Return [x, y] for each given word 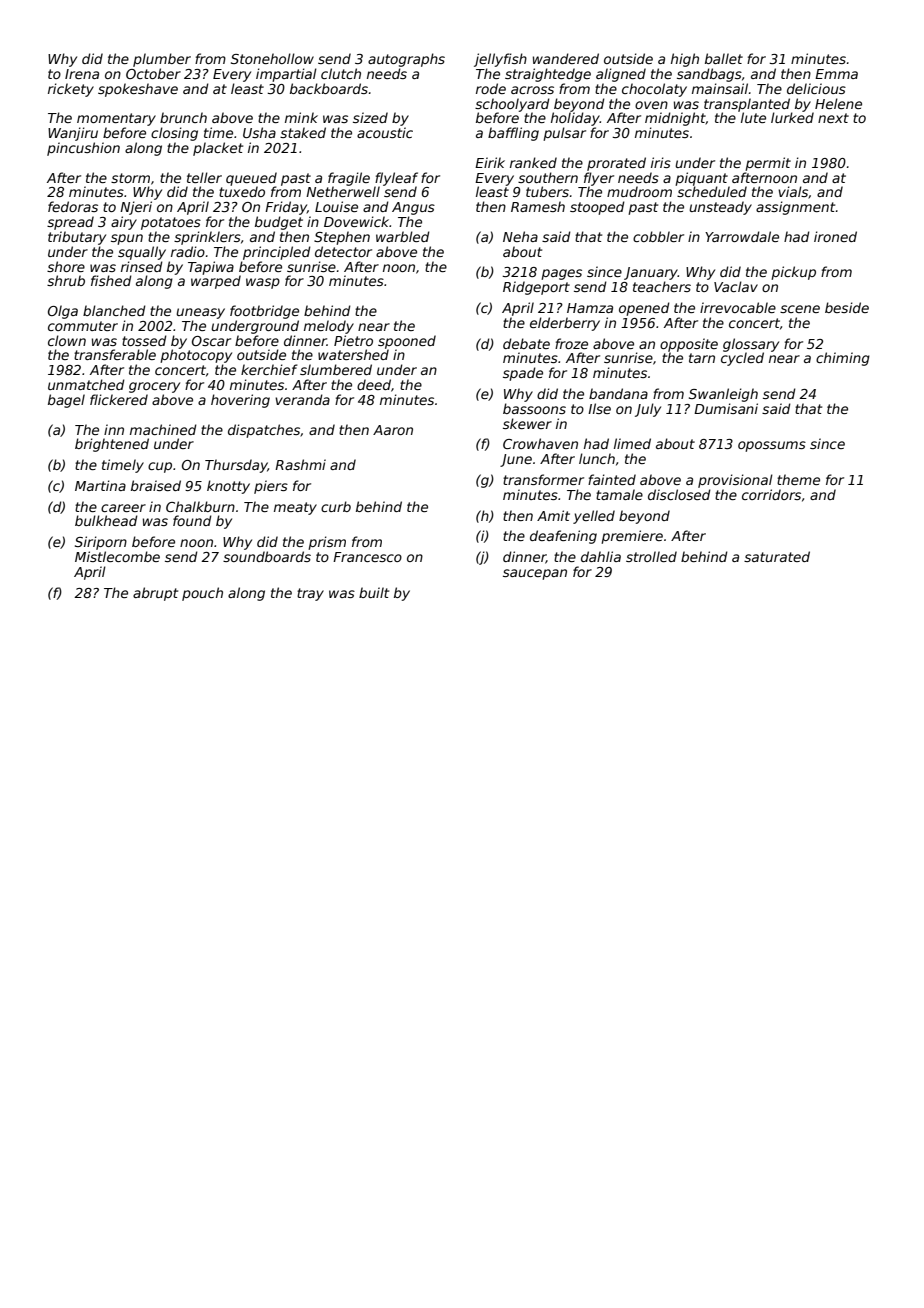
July [648, 410]
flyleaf [396, 179]
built [374, 592]
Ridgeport [536, 288]
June [516, 460]
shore [66, 266]
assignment [795, 208]
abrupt [155, 594]
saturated [777, 556]
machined [163, 429]
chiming [843, 359]
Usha [259, 132]
